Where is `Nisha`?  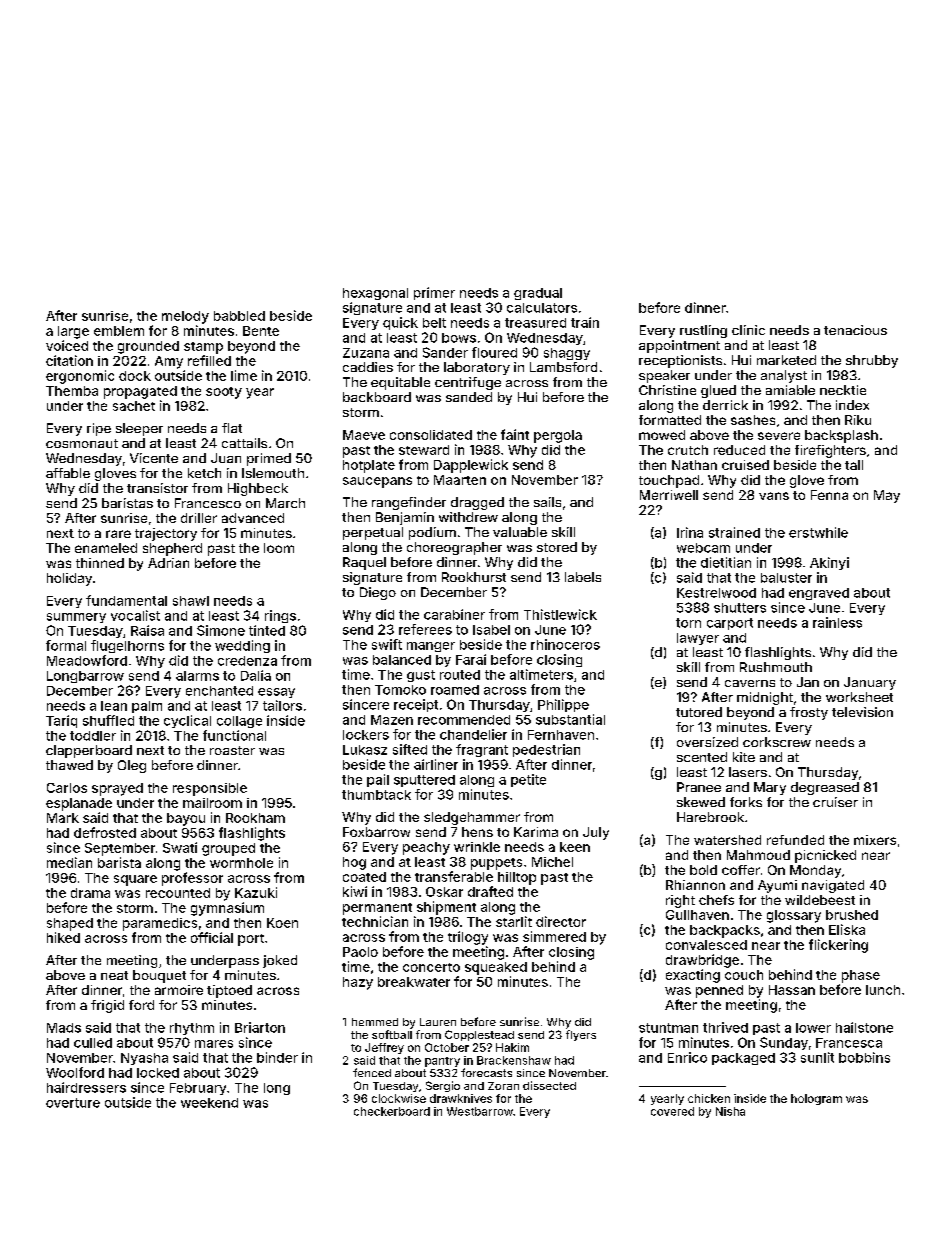 Nisha is located at coordinates (730, 1111).
